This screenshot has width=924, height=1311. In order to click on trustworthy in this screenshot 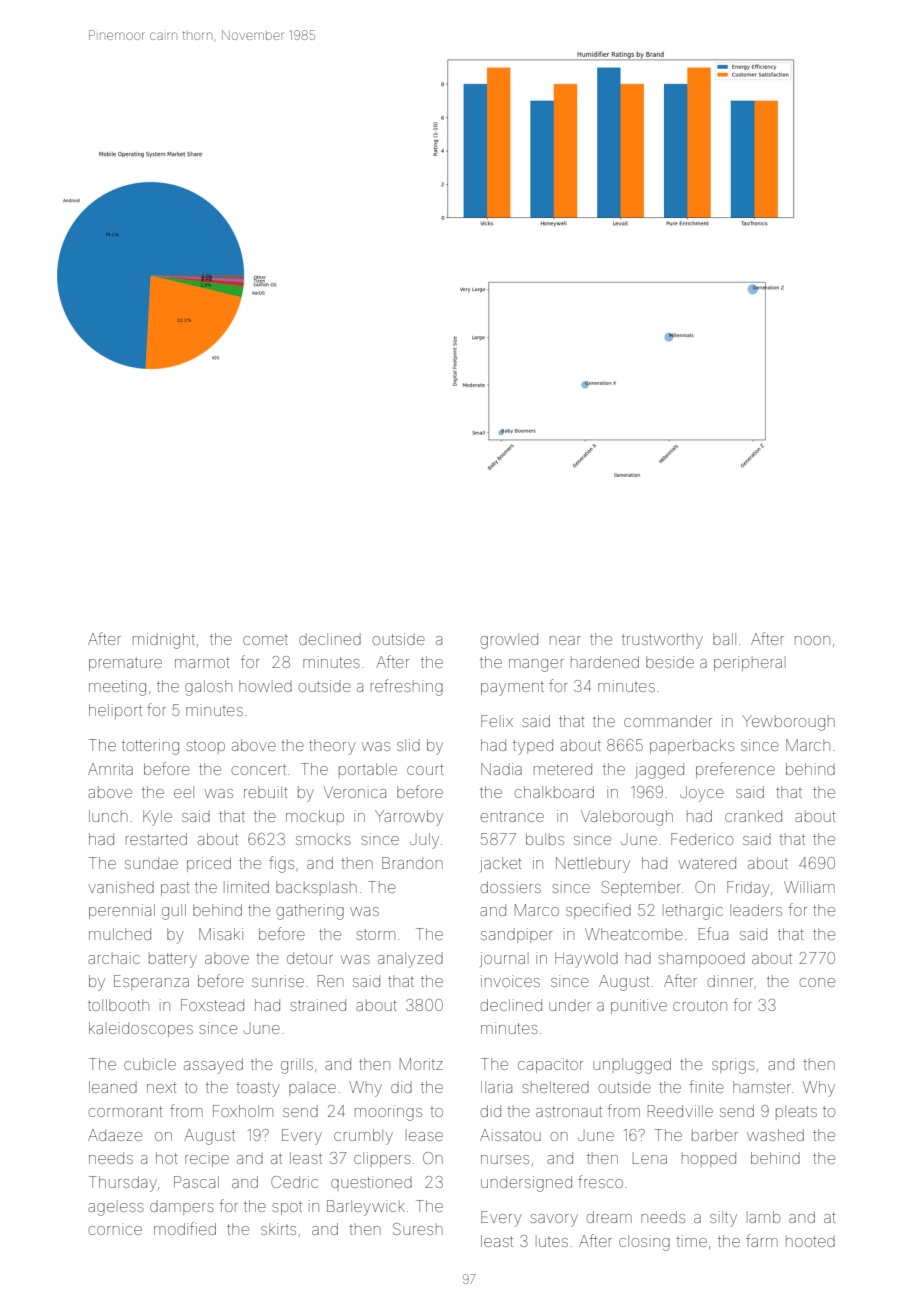, I will do `click(662, 641)`.
